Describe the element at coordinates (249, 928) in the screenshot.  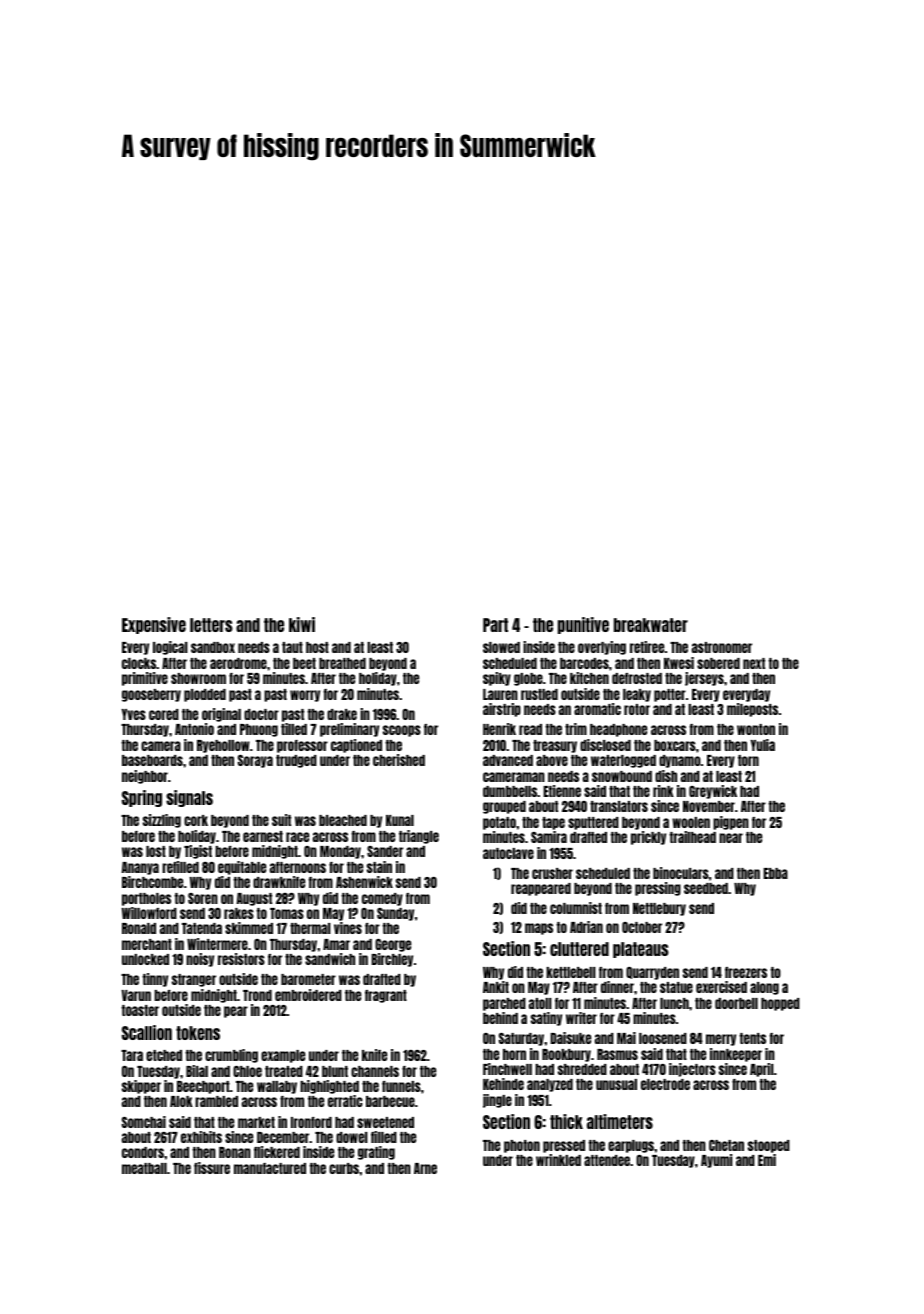
I see `skimmed` at that location.
